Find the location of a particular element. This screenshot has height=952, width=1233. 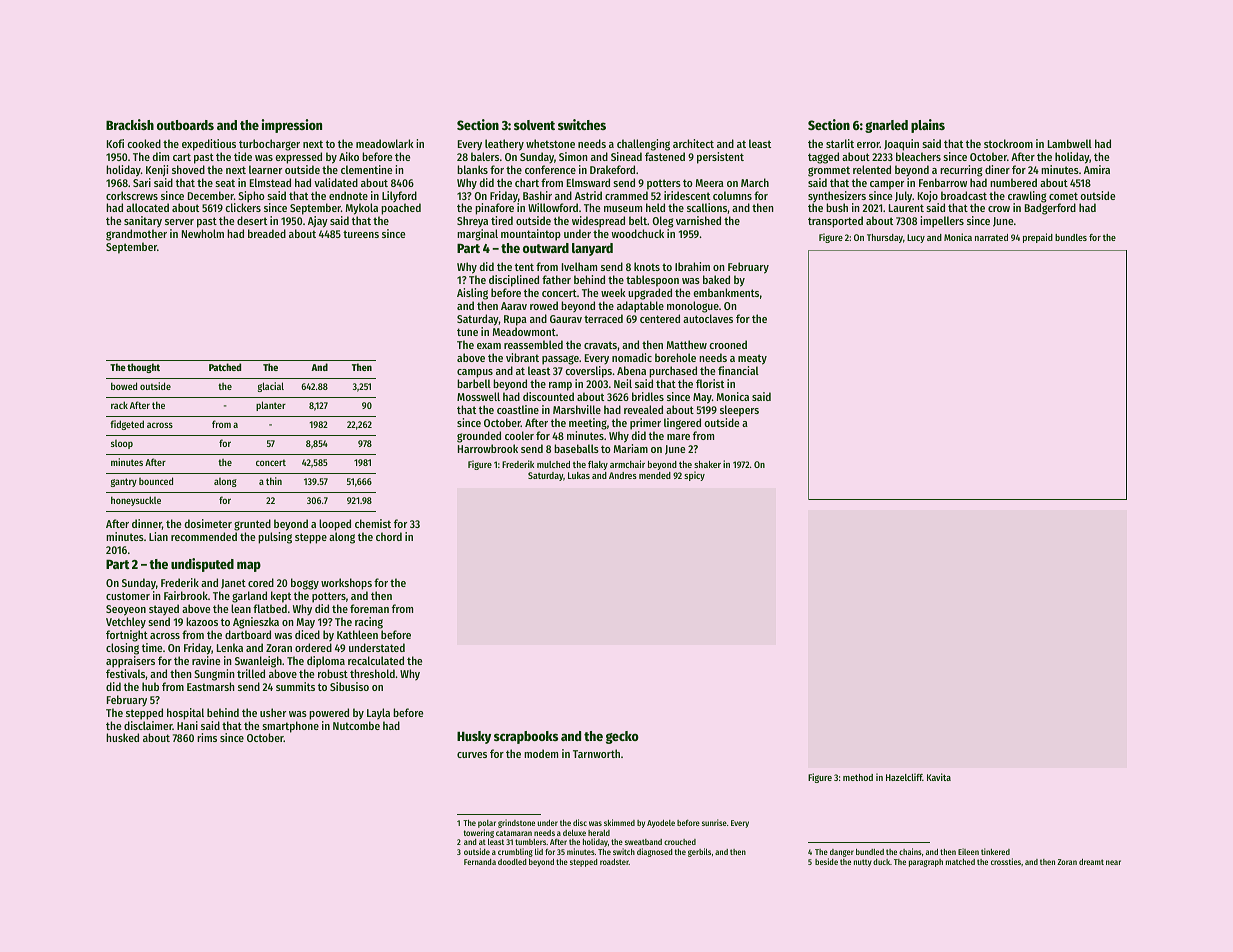

impression is located at coordinates (291, 126).
